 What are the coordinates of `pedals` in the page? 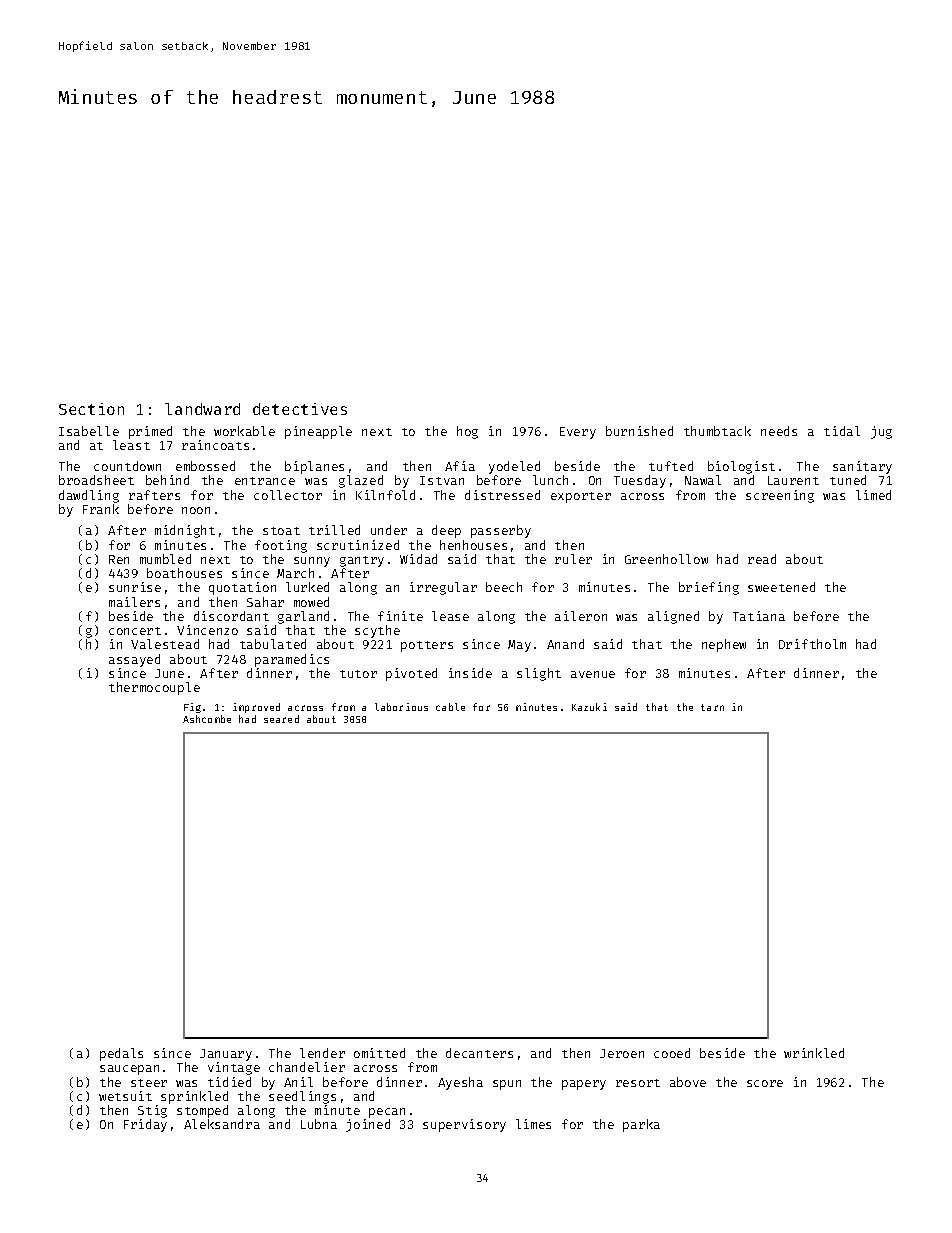 It's located at (121, 1054).
